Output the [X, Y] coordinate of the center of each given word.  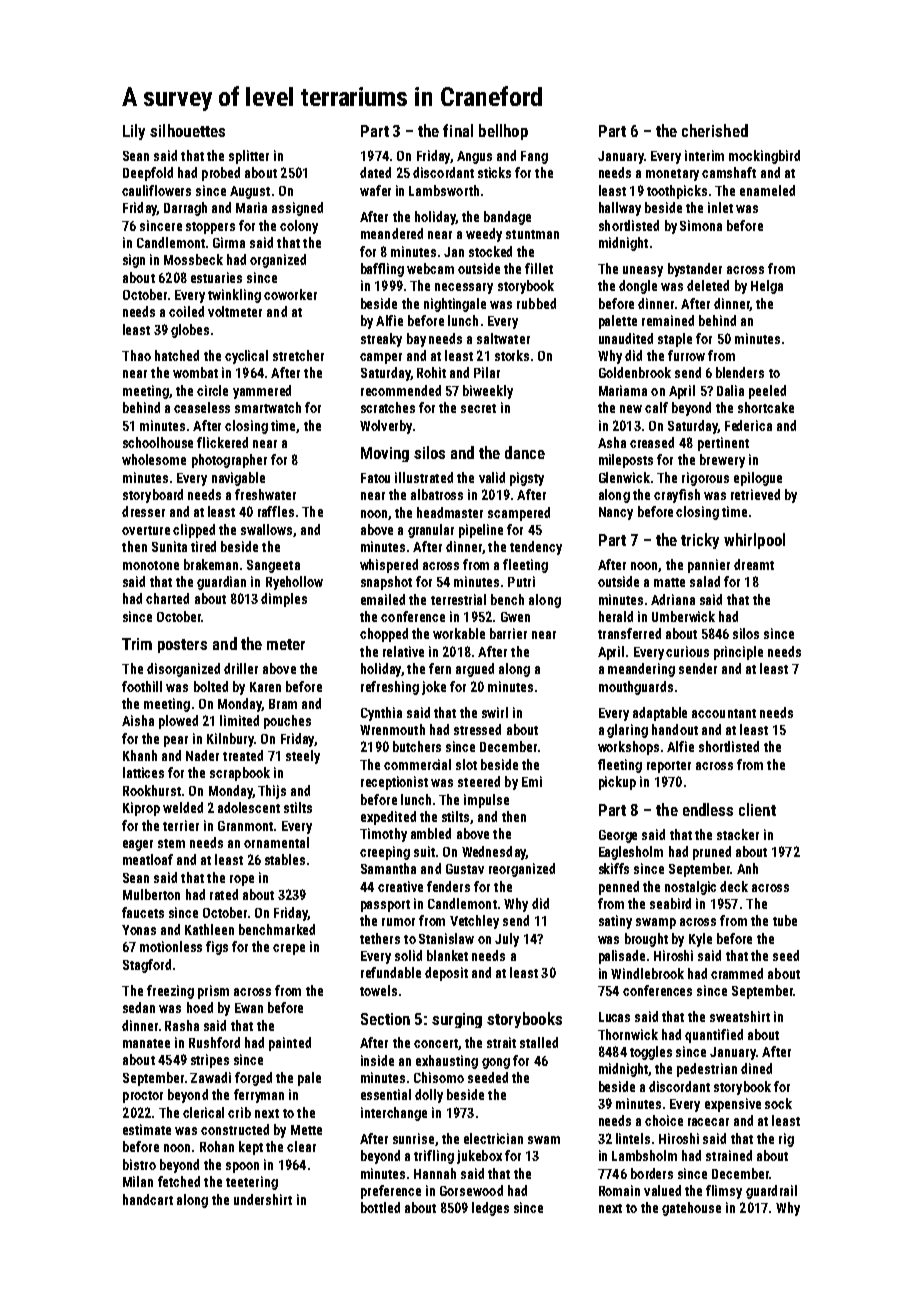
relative [403, 651]
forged [253, 1079]
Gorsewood [471, 1190]
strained [729, 1155]
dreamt [754, 564]
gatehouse [691, 1209]
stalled [539, 1042]
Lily [134, 132]
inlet [720, 207]
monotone [151, 565]
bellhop [503, 132]
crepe [289, 949]
